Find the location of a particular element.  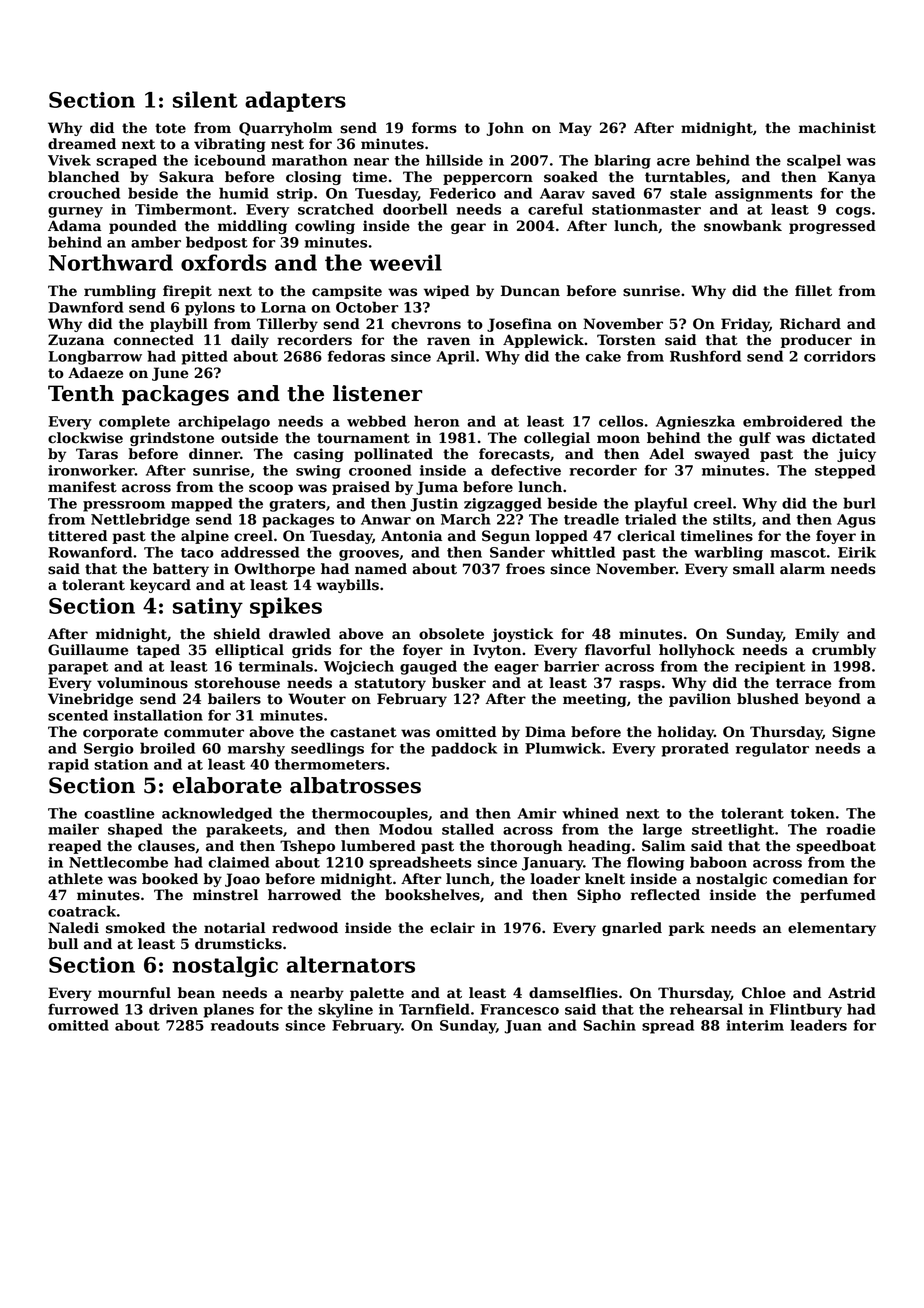

small is located at coordinates (754, 569).
